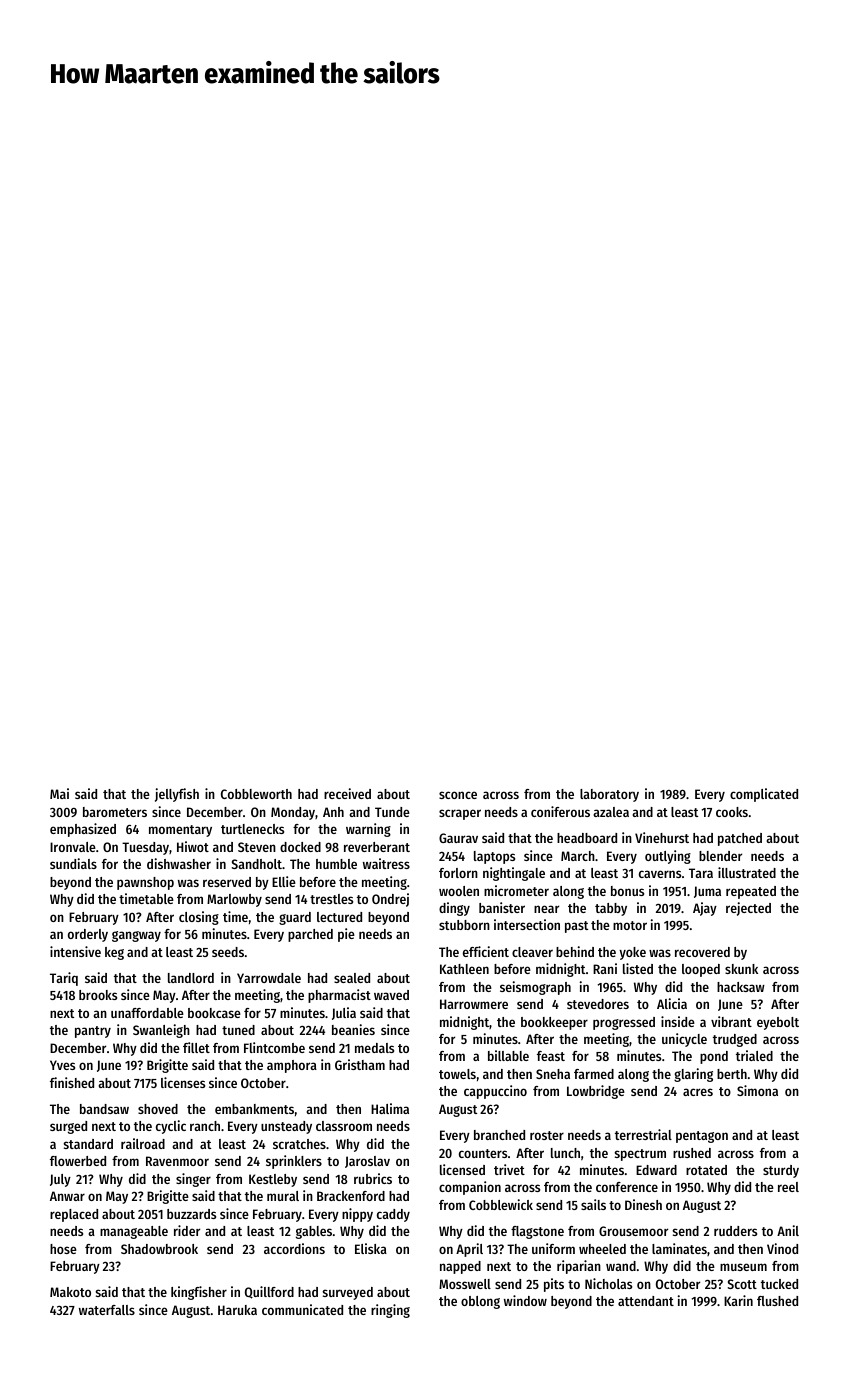 Image resolution: width=849 pixels, height=1400 pixels. Describe the element at coordinates (731, 1021) in the page. I see `vibrant` at that location.
